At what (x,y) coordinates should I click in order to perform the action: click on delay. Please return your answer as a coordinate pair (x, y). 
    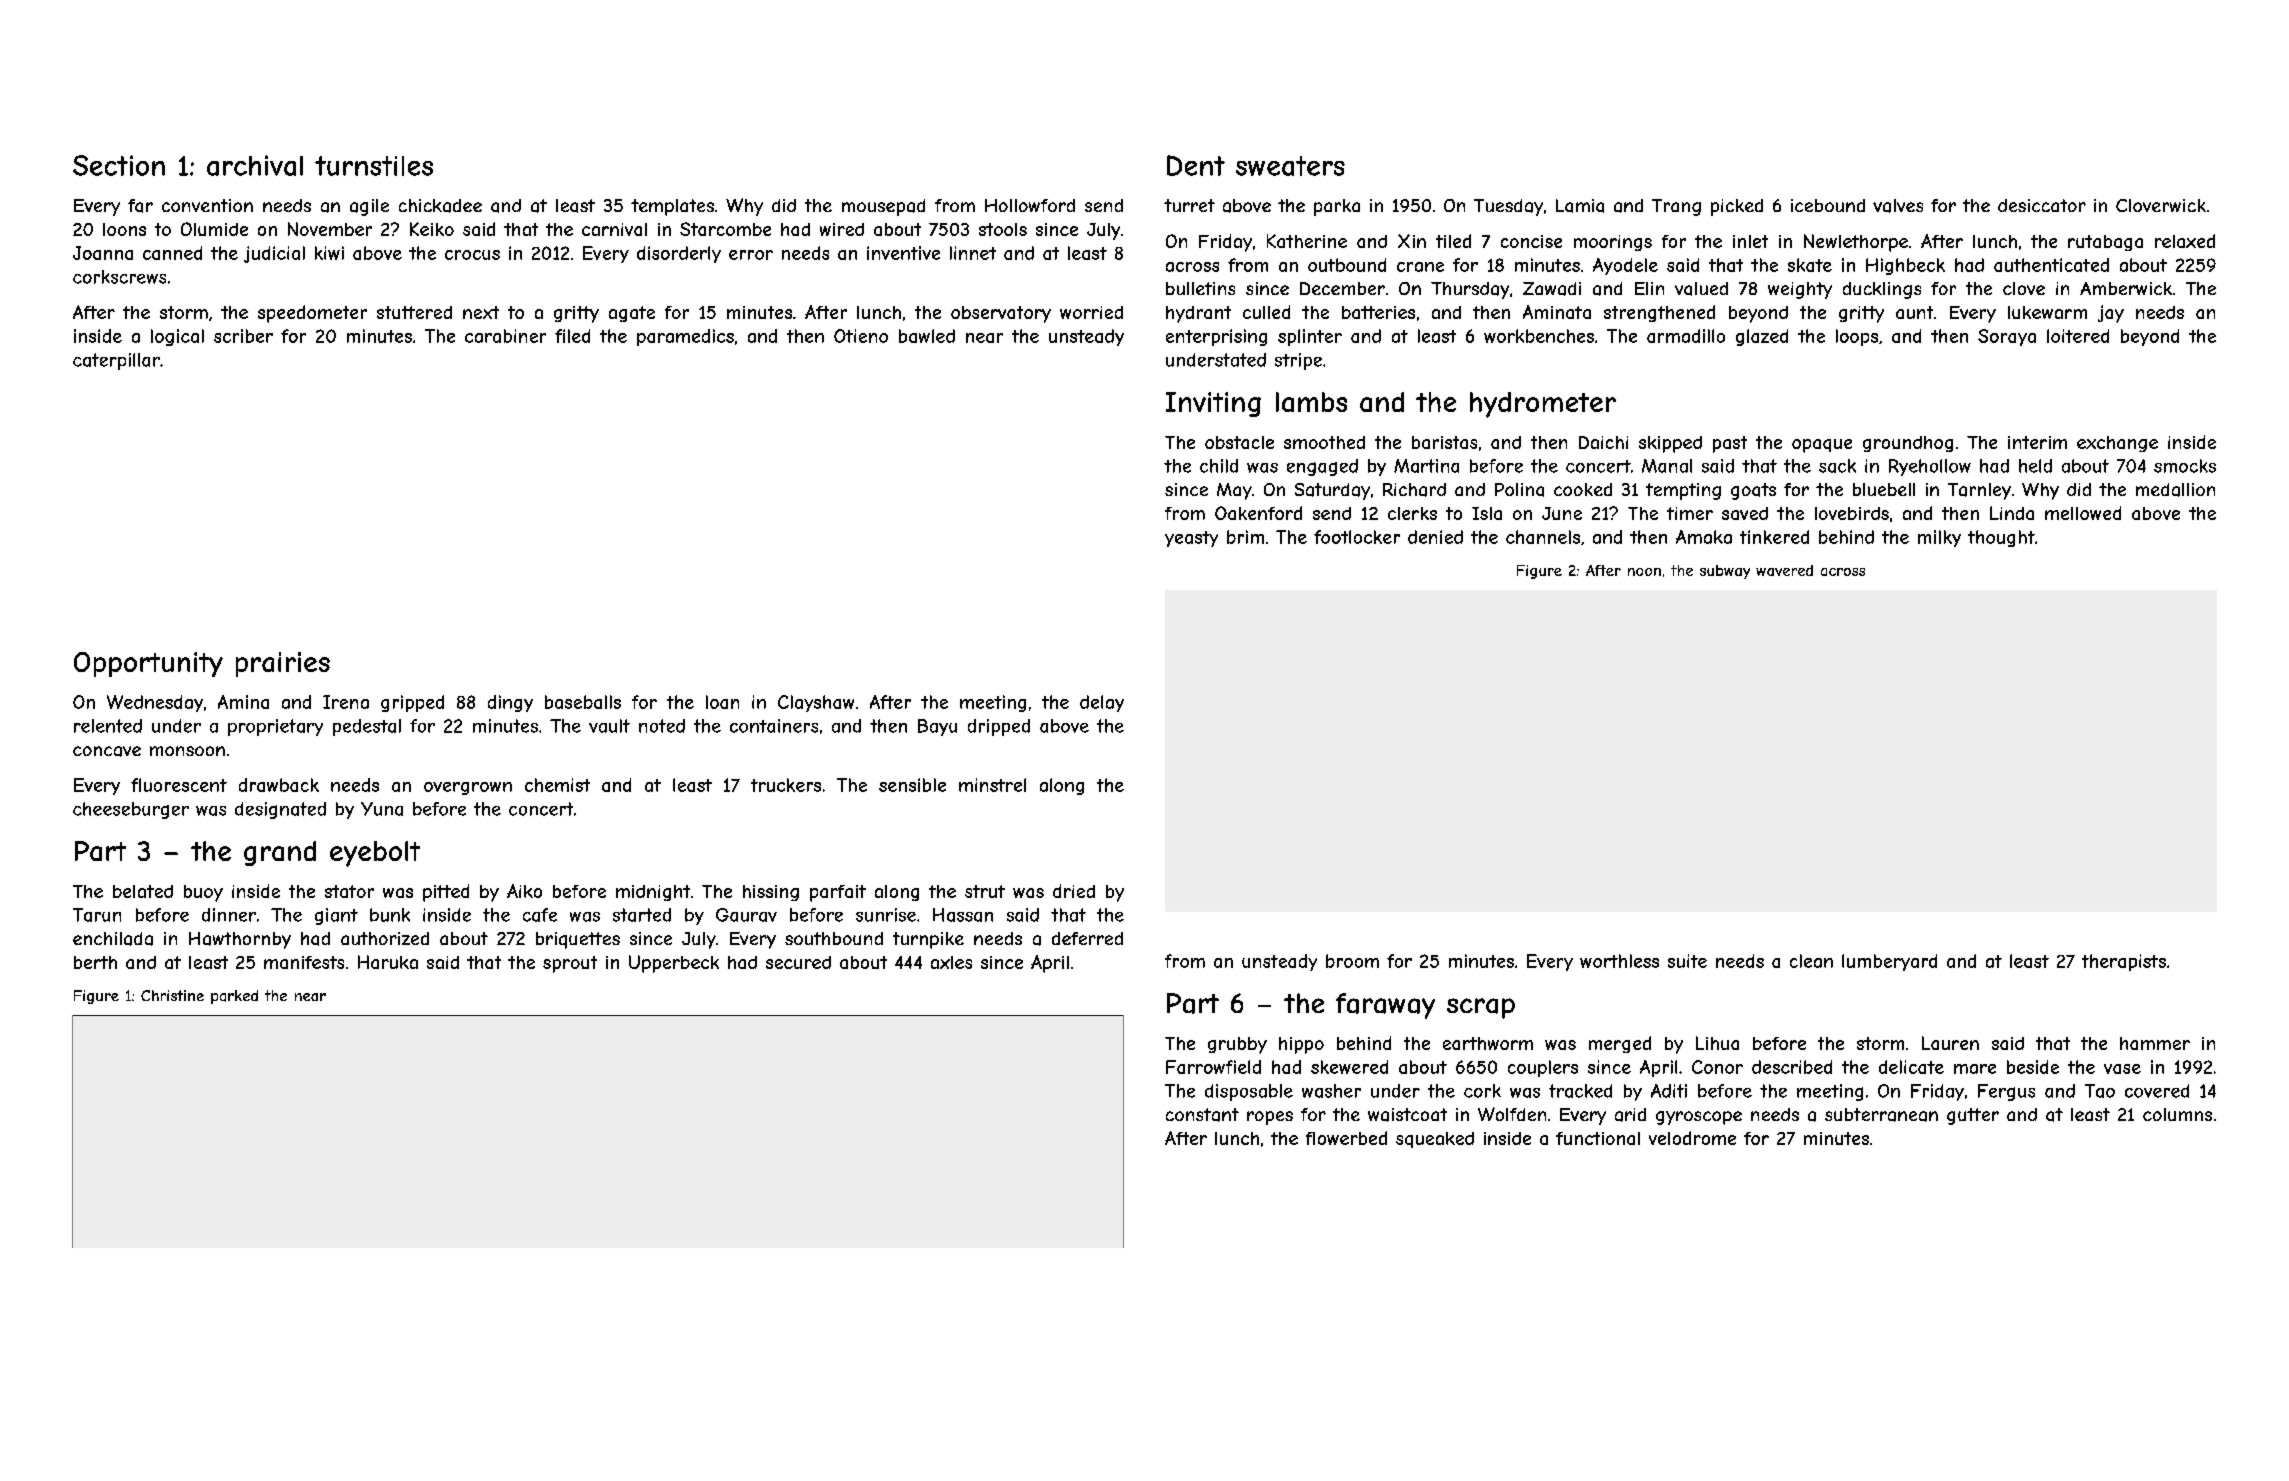
    Looking at the image, I should click on (1102, 703).
